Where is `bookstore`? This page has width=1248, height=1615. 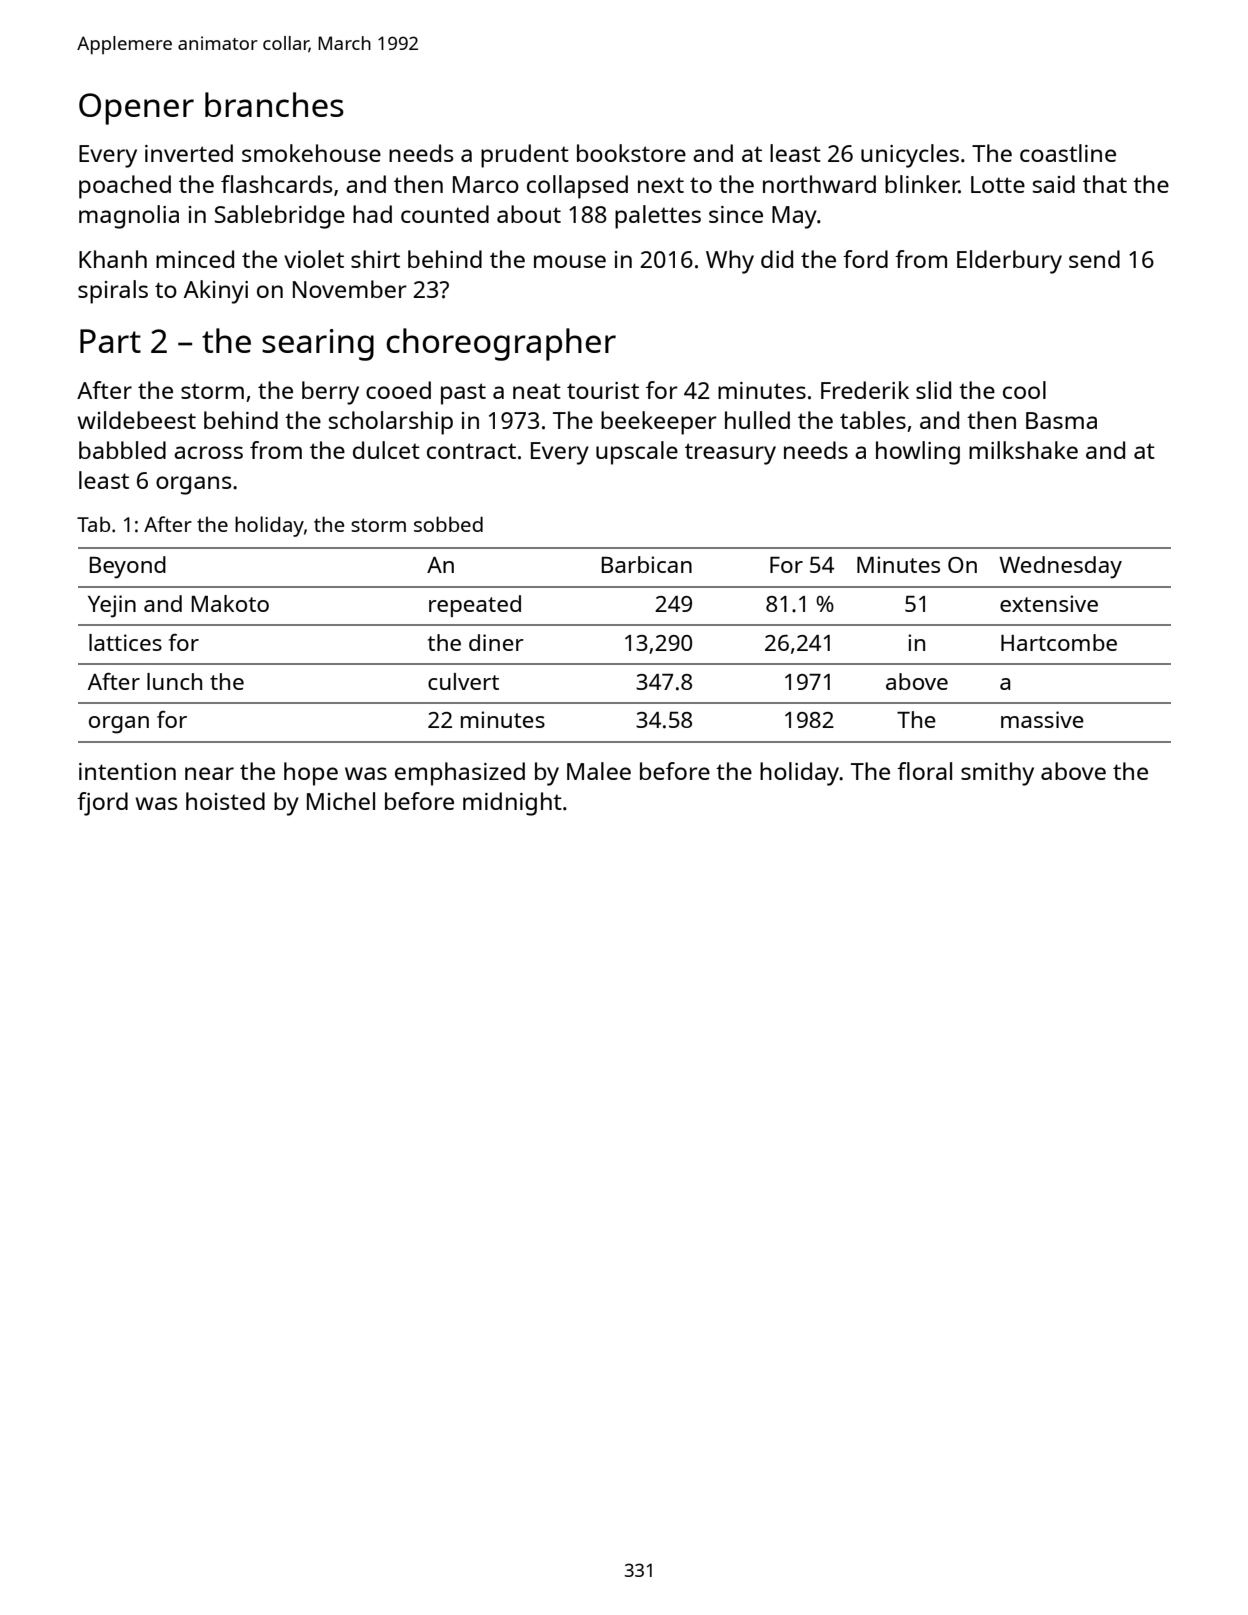 bookstore is located at coordinates (631, 153).
